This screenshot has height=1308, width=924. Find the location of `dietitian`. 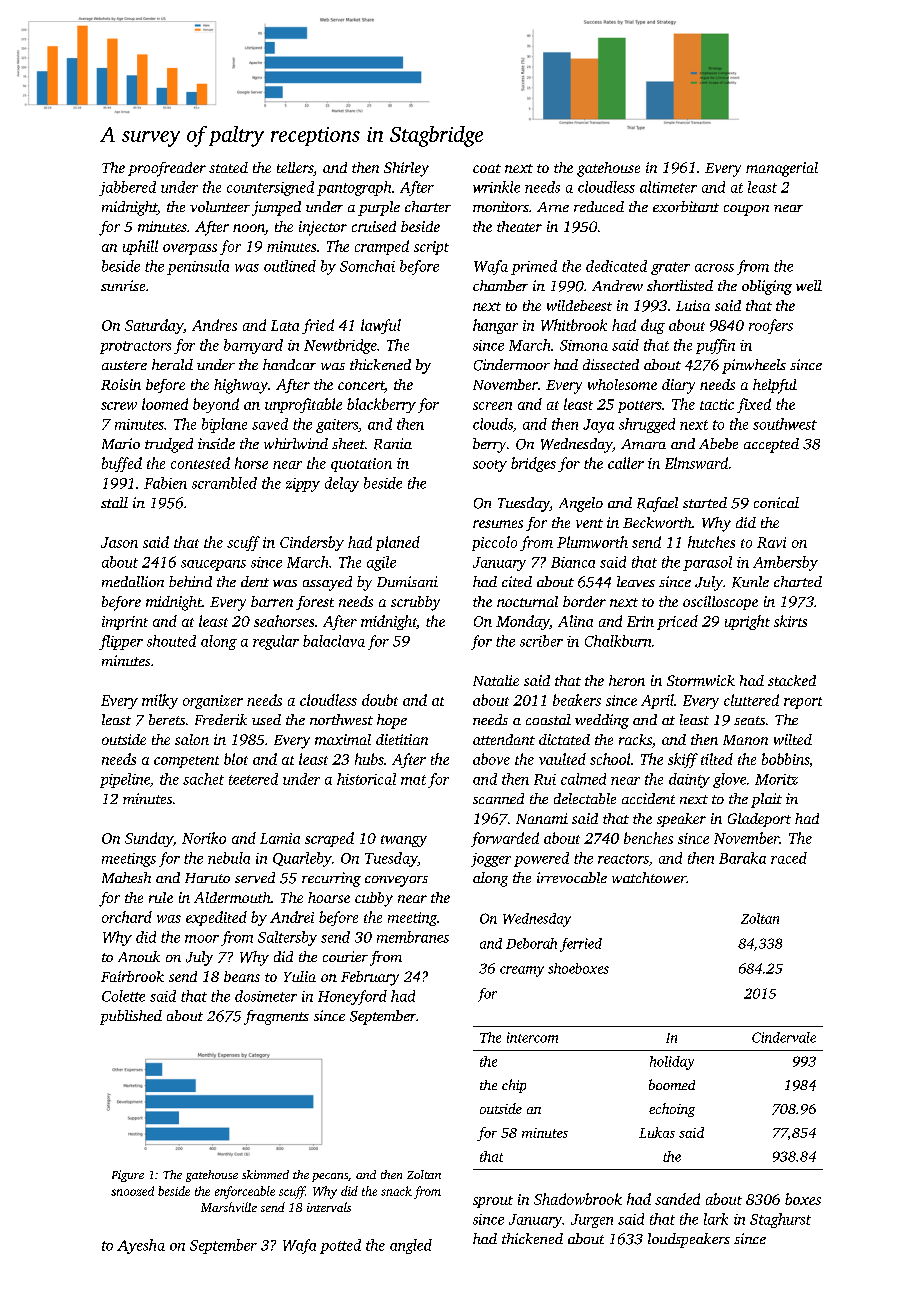

dietitian is located at coordinates (402, 739).
